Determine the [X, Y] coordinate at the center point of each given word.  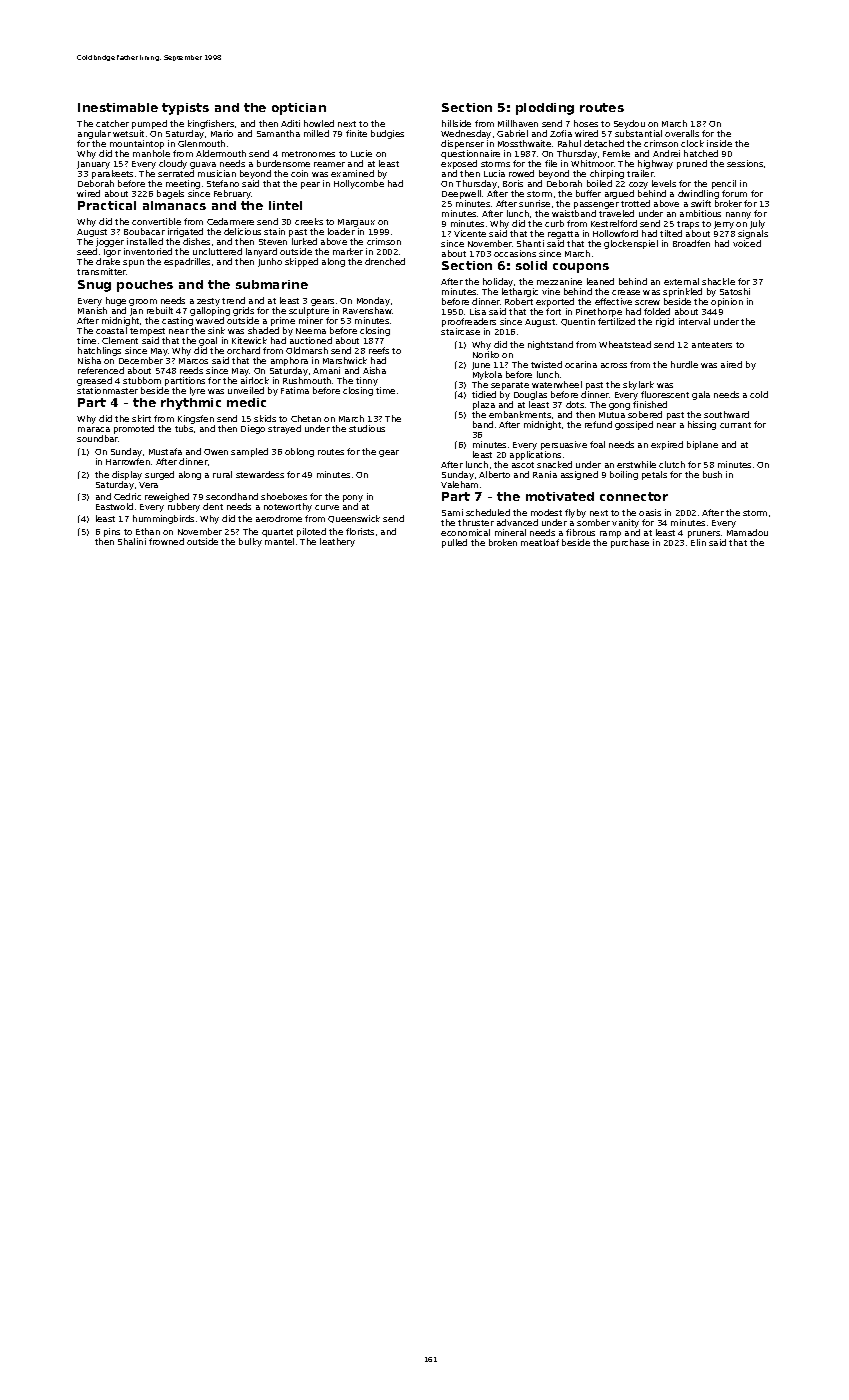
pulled [454, 543]
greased [94, 381]
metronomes [308, 154]
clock [692, 143]
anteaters [712, 345]
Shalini [132, 541]
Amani [326, 370]
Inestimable [118, 107]
